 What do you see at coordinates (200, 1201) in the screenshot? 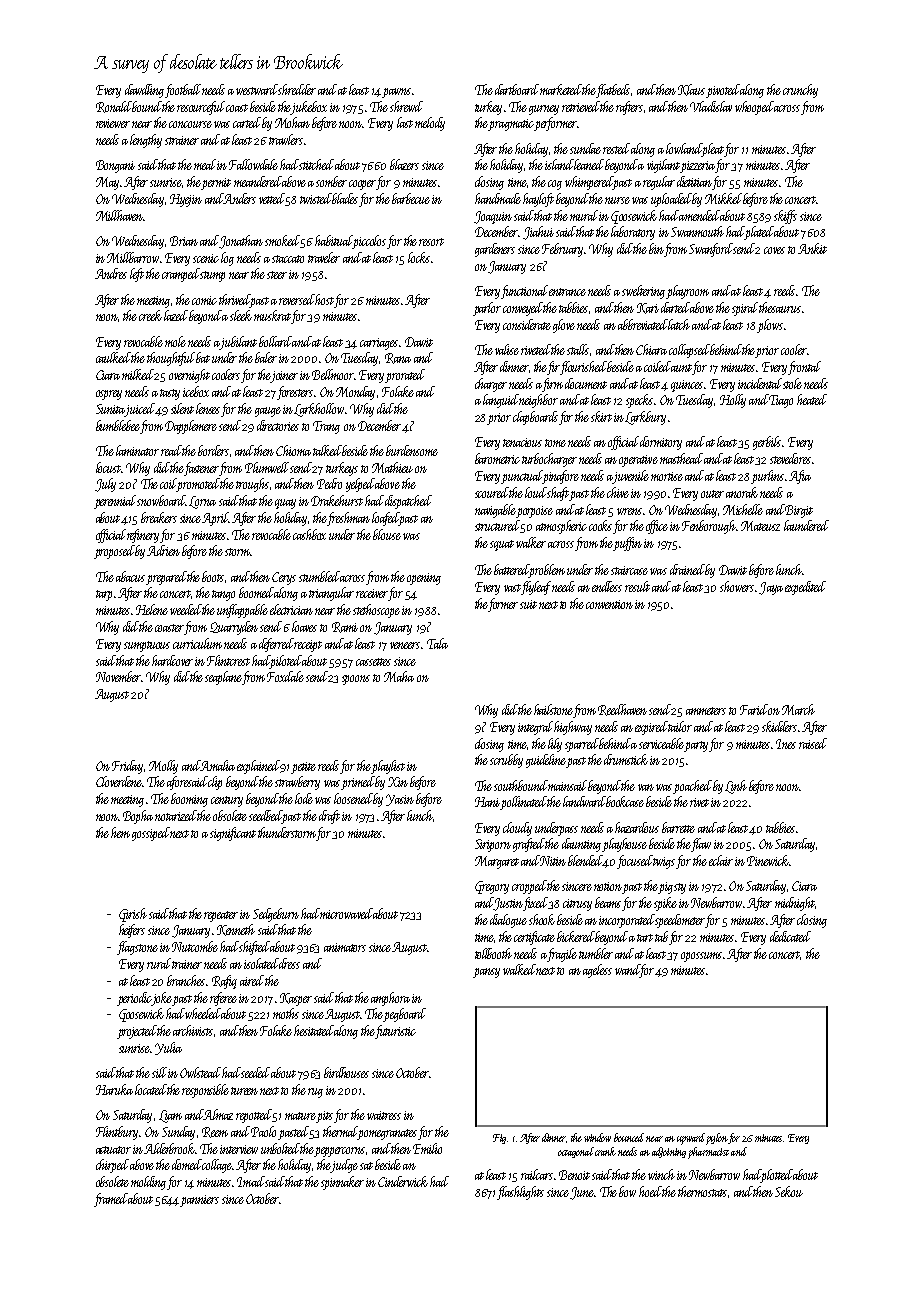
I see `panniers` at bounding box center [200, 1201].
